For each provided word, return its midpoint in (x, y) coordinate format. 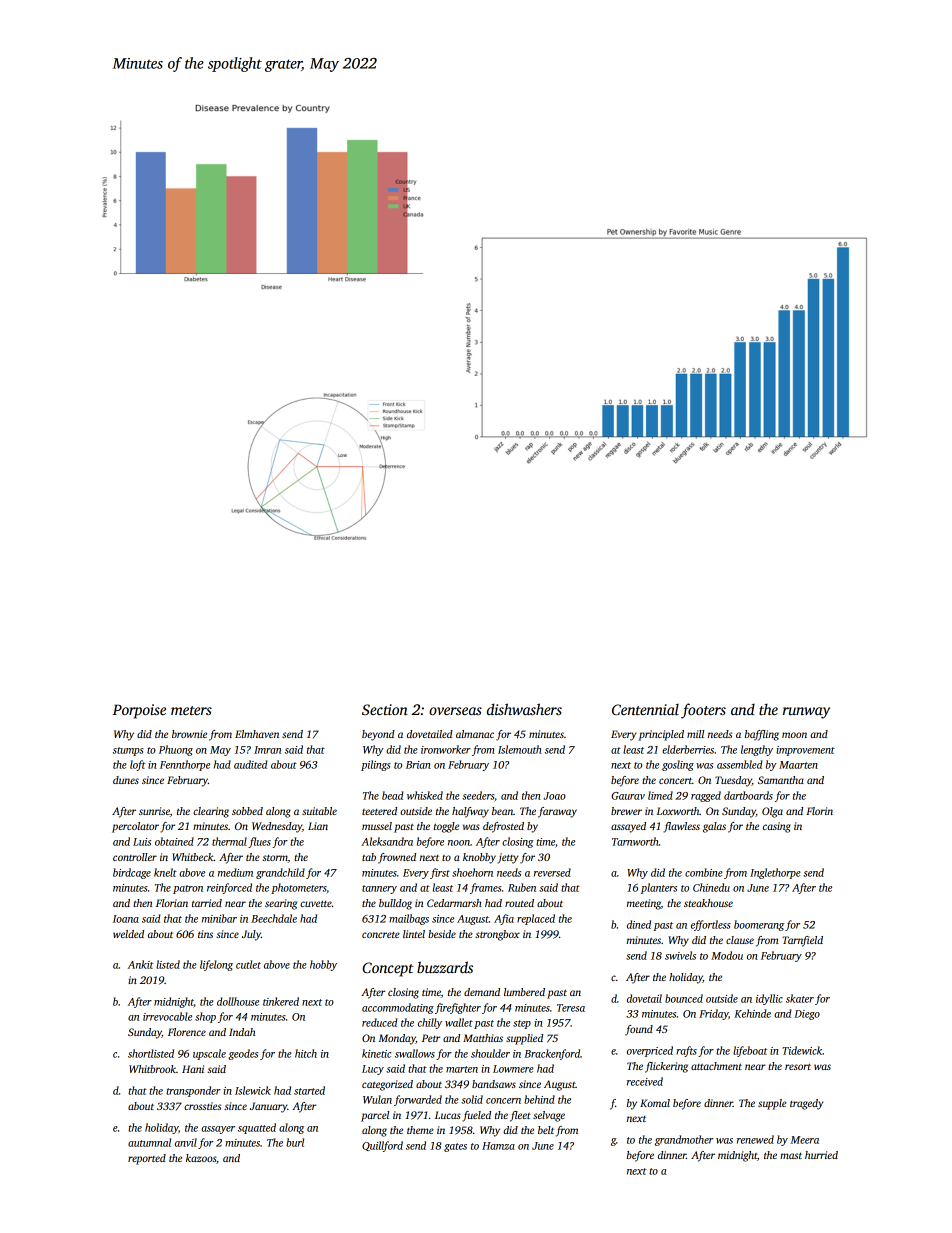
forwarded (418, 1100)
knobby (479, 858)
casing (777, 827)
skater (800, 998)
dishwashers (524, 709)
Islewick (253, 1090)
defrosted (503, 827)
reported (147, 1159)
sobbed (247, 811)
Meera (805, 1140)
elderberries (688, 749)
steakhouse (708, 903)
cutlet (248, 964)
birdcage (132, 873)
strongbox (497, 935)
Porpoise (139, 711)
